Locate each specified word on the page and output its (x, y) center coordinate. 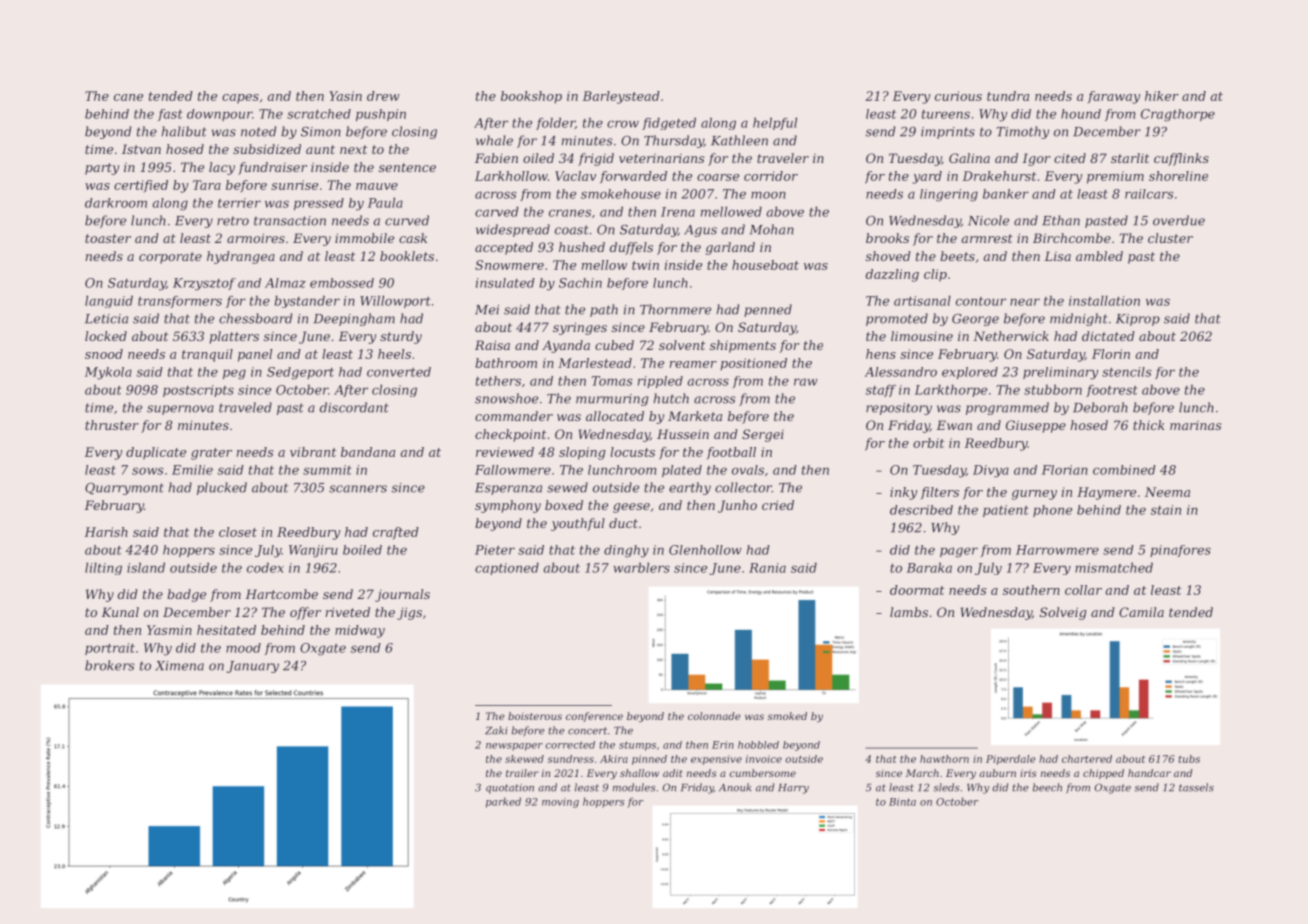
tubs (1189, 759)
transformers (180, 302)
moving (560, 803)
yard (927, 177)
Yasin (345, 96)
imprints (948, 133)
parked (503, 802)
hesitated (226, 630)
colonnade (714, 716)
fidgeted (669, 124)
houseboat (765, 265)
